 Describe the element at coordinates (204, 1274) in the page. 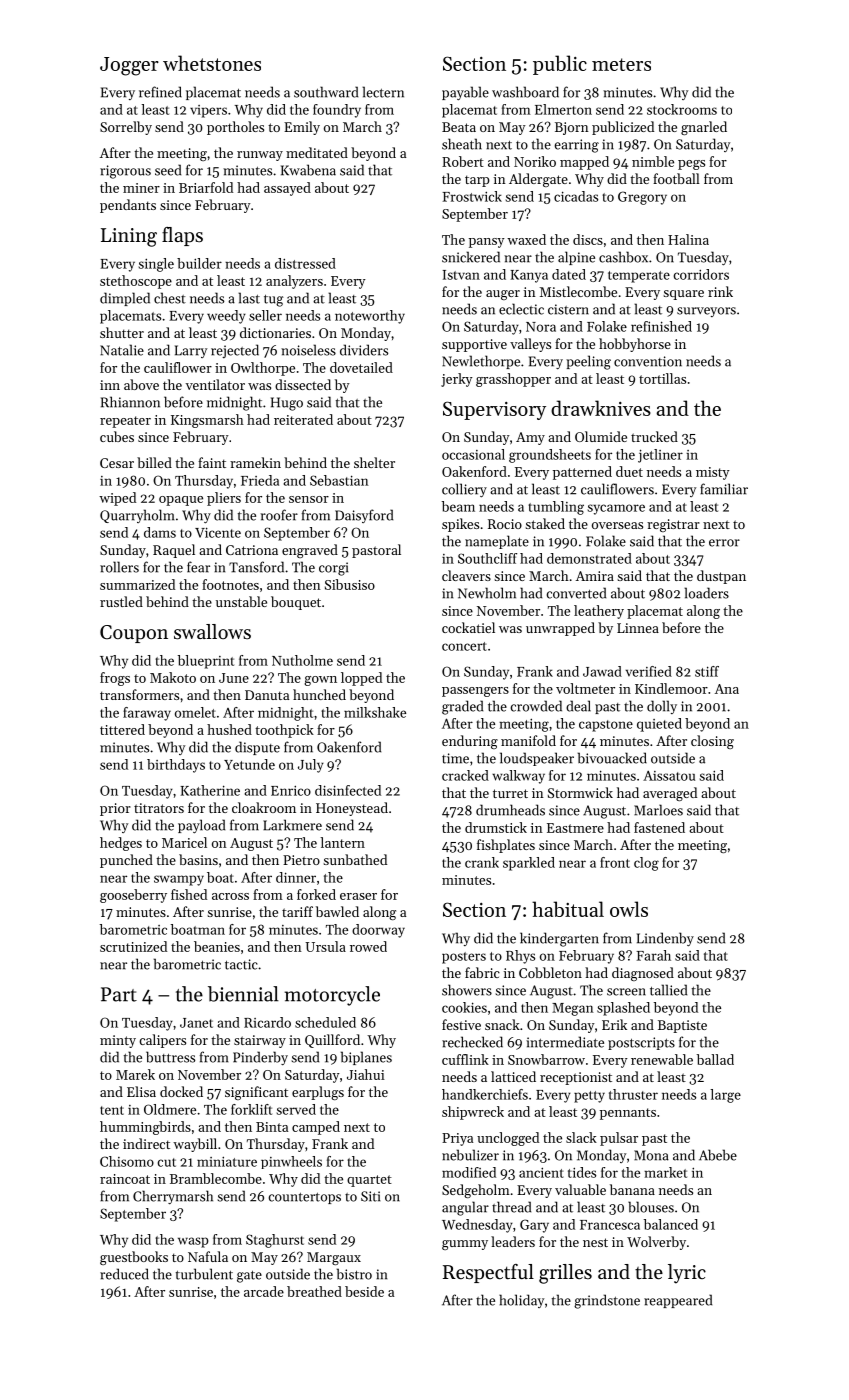

I see `turbulent` at that location.
